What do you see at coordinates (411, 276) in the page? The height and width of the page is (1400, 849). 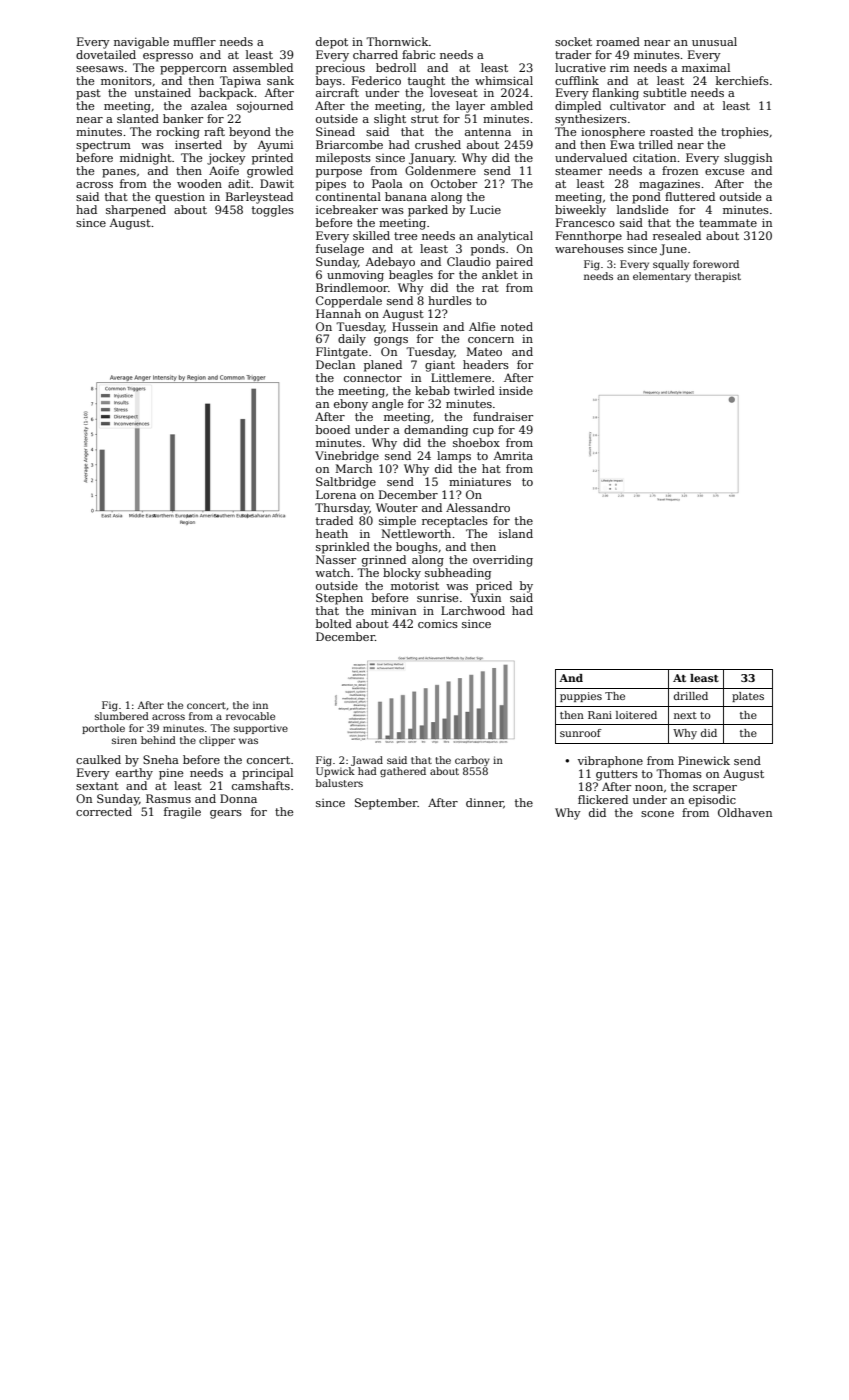 I see `beagles` at bounding box center [411, 276].
